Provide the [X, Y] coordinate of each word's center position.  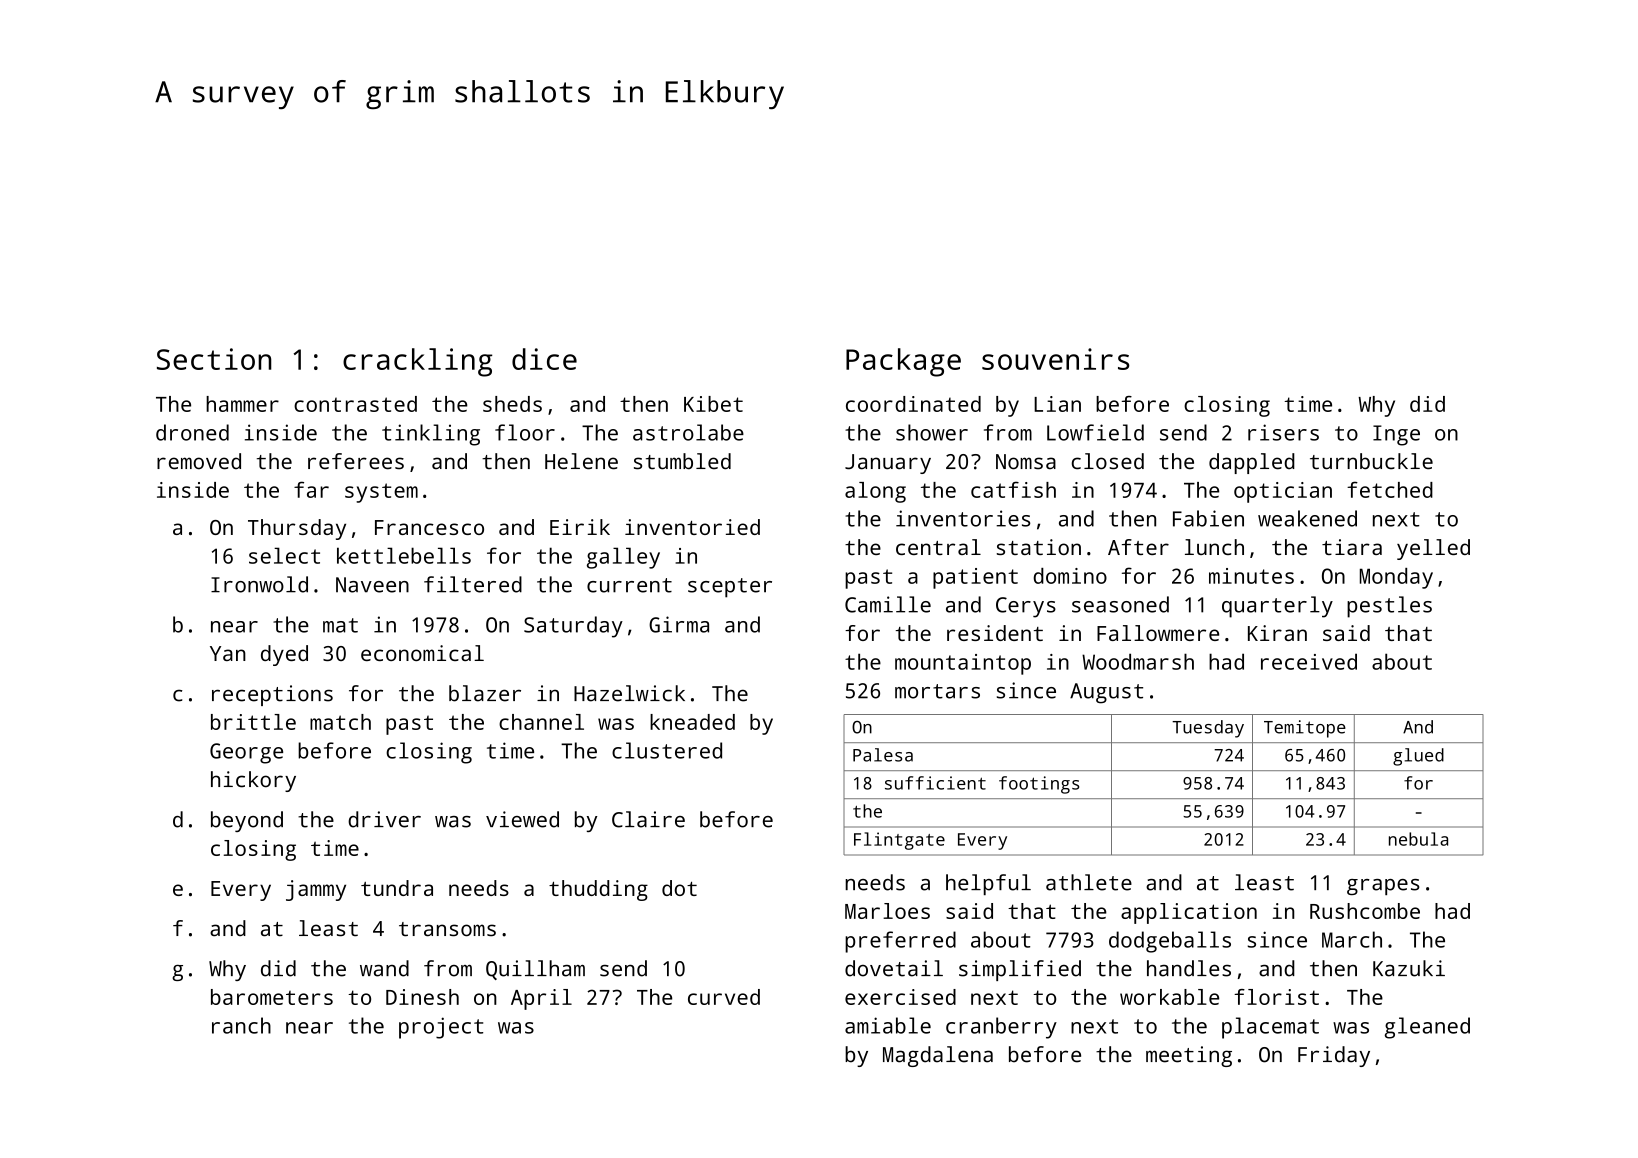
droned [192, 432]
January [888, 464]
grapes [1383, 887]
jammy [316, 890]
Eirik [580, 527]
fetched [1390, 489]
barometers [272, 997]
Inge [1396, 435]
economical [422, 653]
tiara [1352, 547]
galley [623, 558]
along [875, 492]
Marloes [887, 911]
